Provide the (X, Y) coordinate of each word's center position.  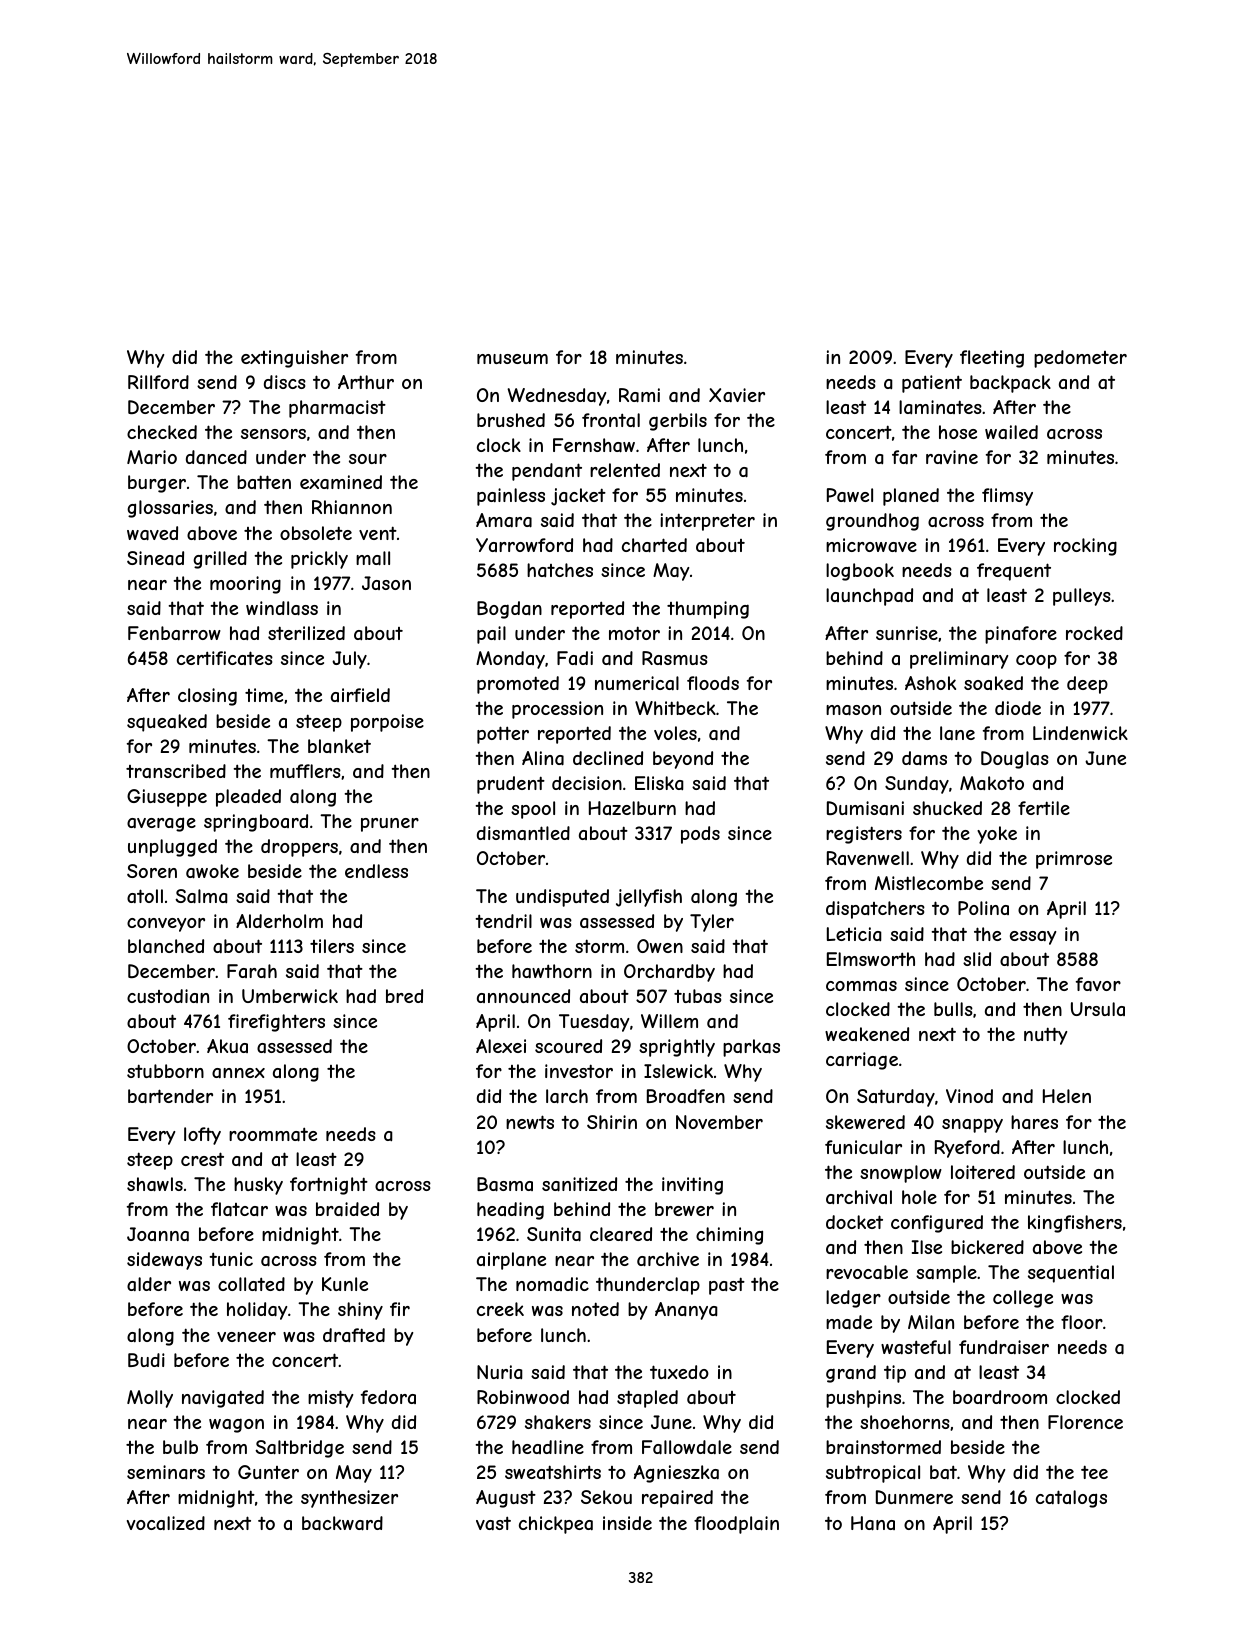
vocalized (166, 1523)
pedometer (1080, 359)
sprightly (677, 1048)
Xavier (737, 395)
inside (627, 1523)
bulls (953, 1009)
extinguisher (294, 359)
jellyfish (649, 898)
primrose (1074, 860)
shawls (155, 1184)
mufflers (305, 771)
